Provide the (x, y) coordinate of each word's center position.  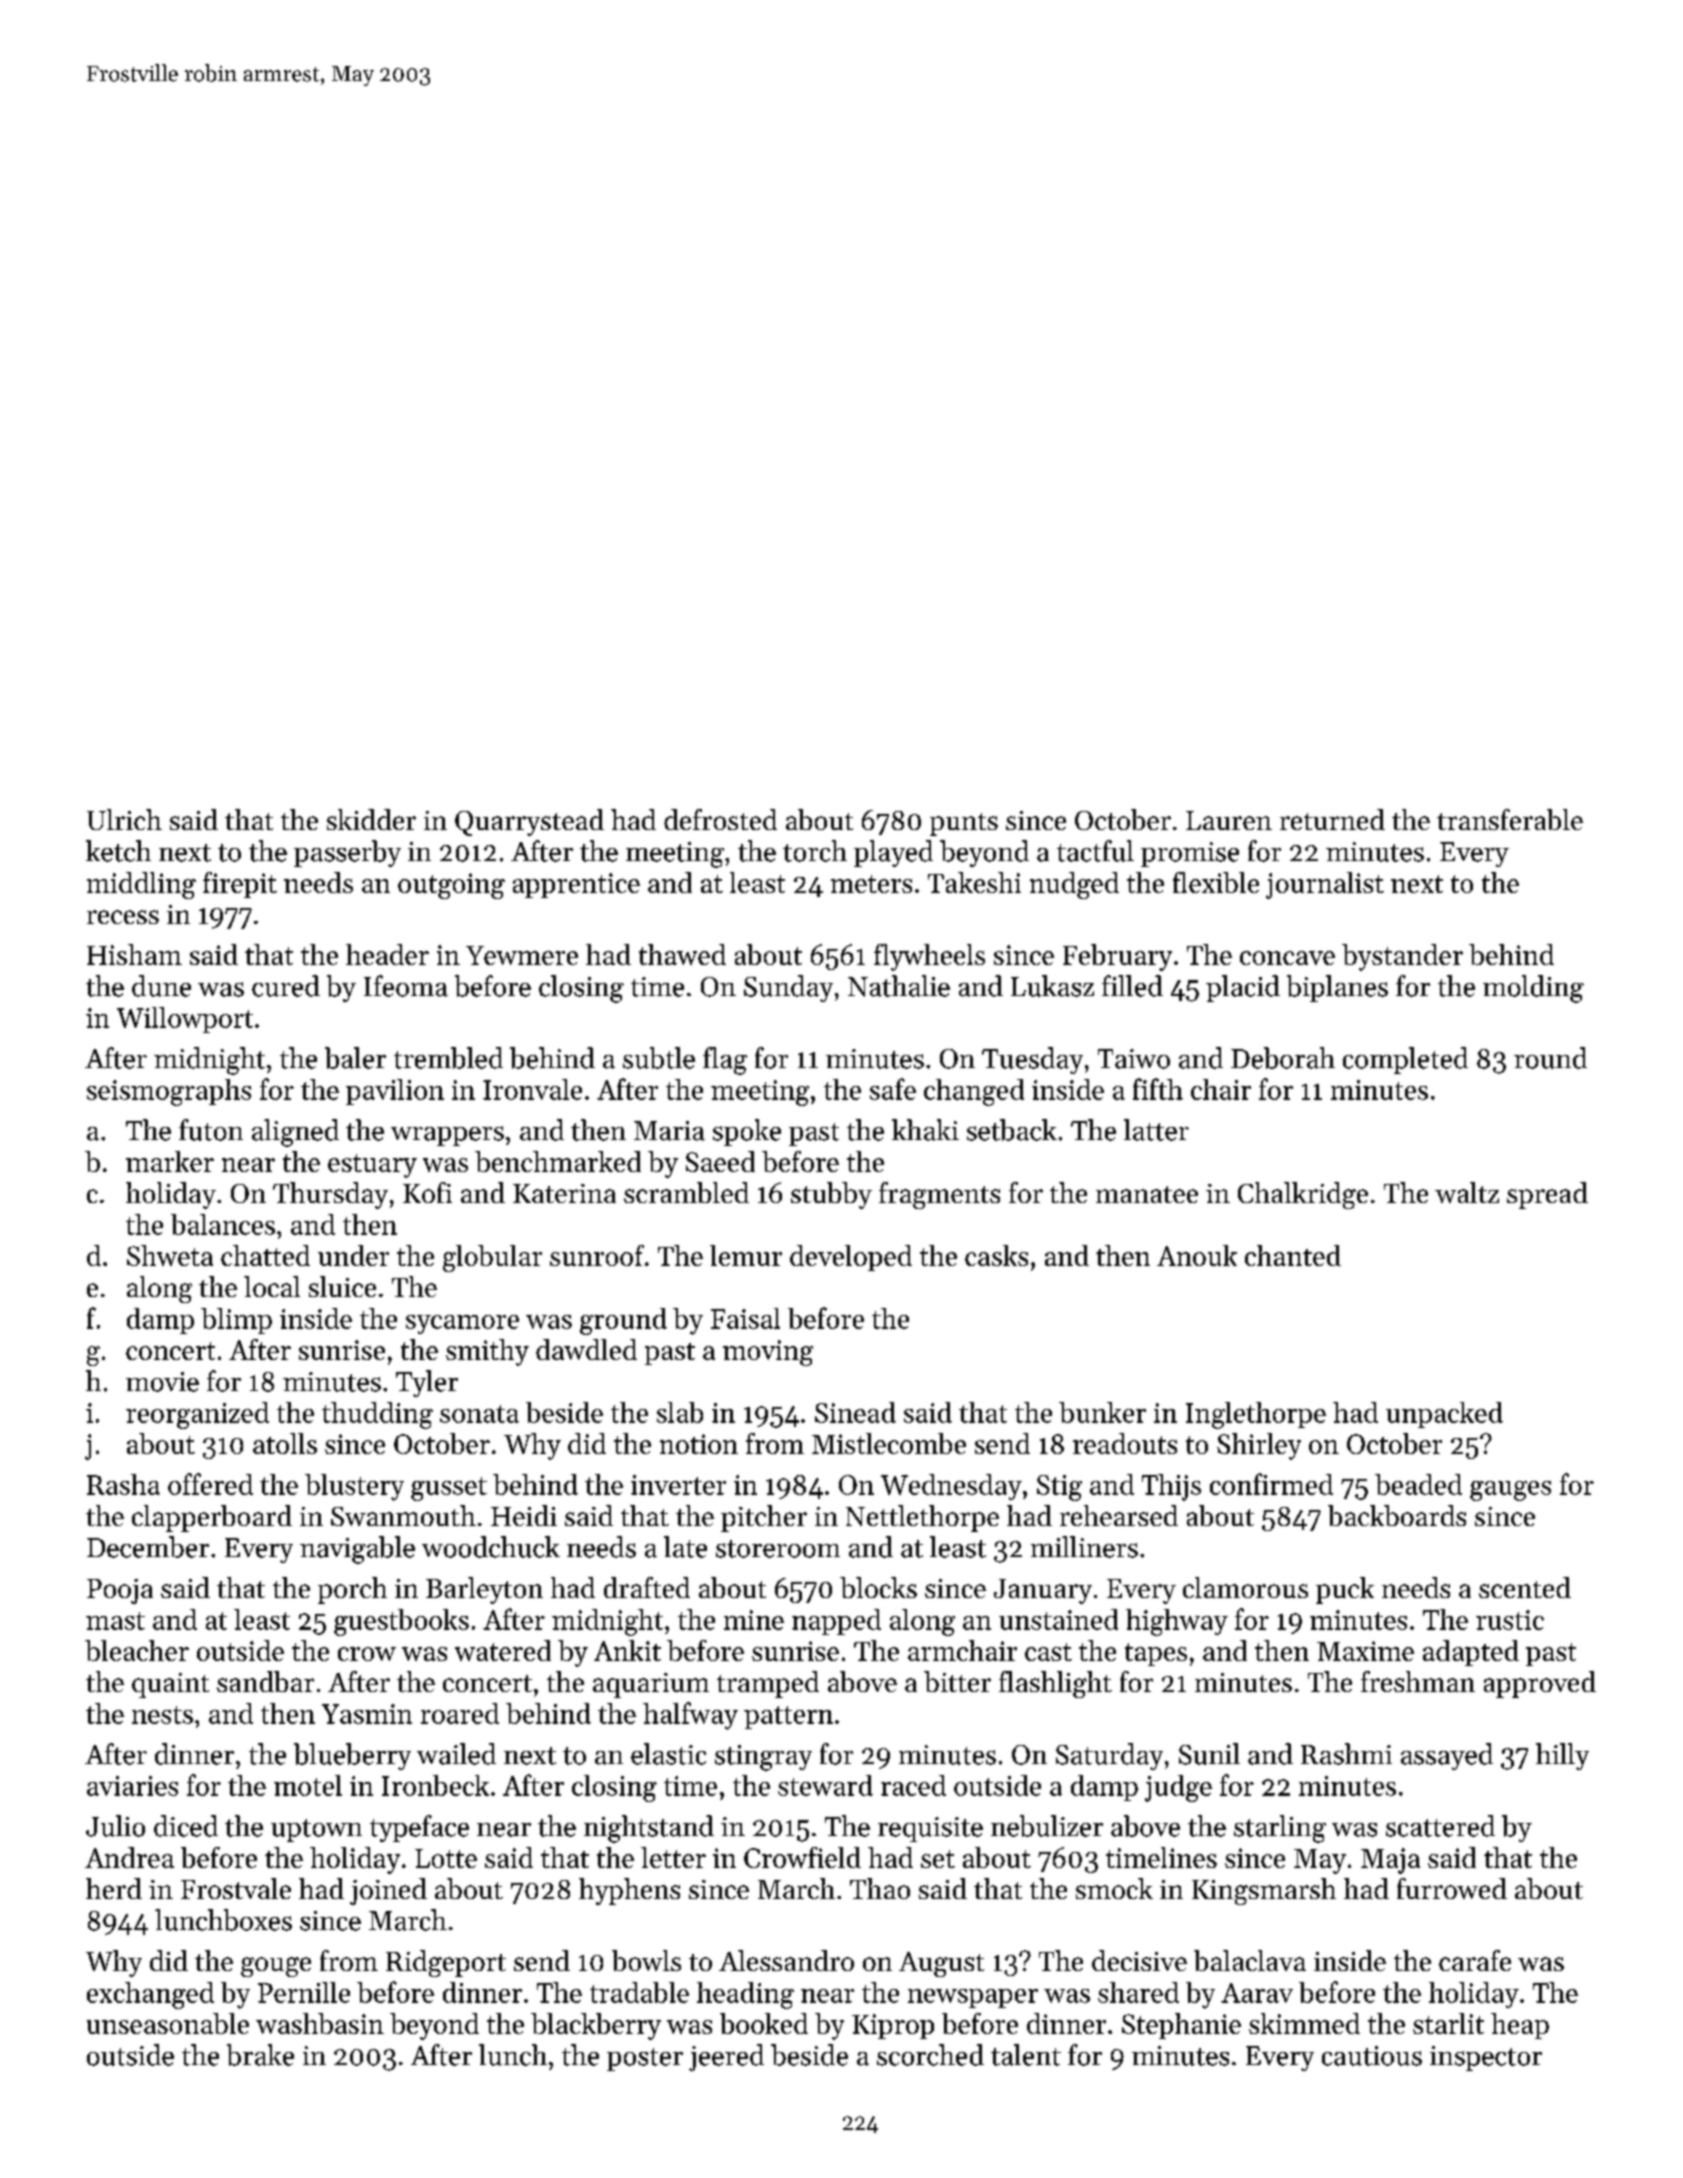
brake (260, 2055)
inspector (1486, 2058)
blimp (236, 1321)
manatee (1147, 1194)
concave (1287, 958)
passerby (347, 853)
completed (1405, 1060)
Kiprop (893, 2026)
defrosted (720, 819)
